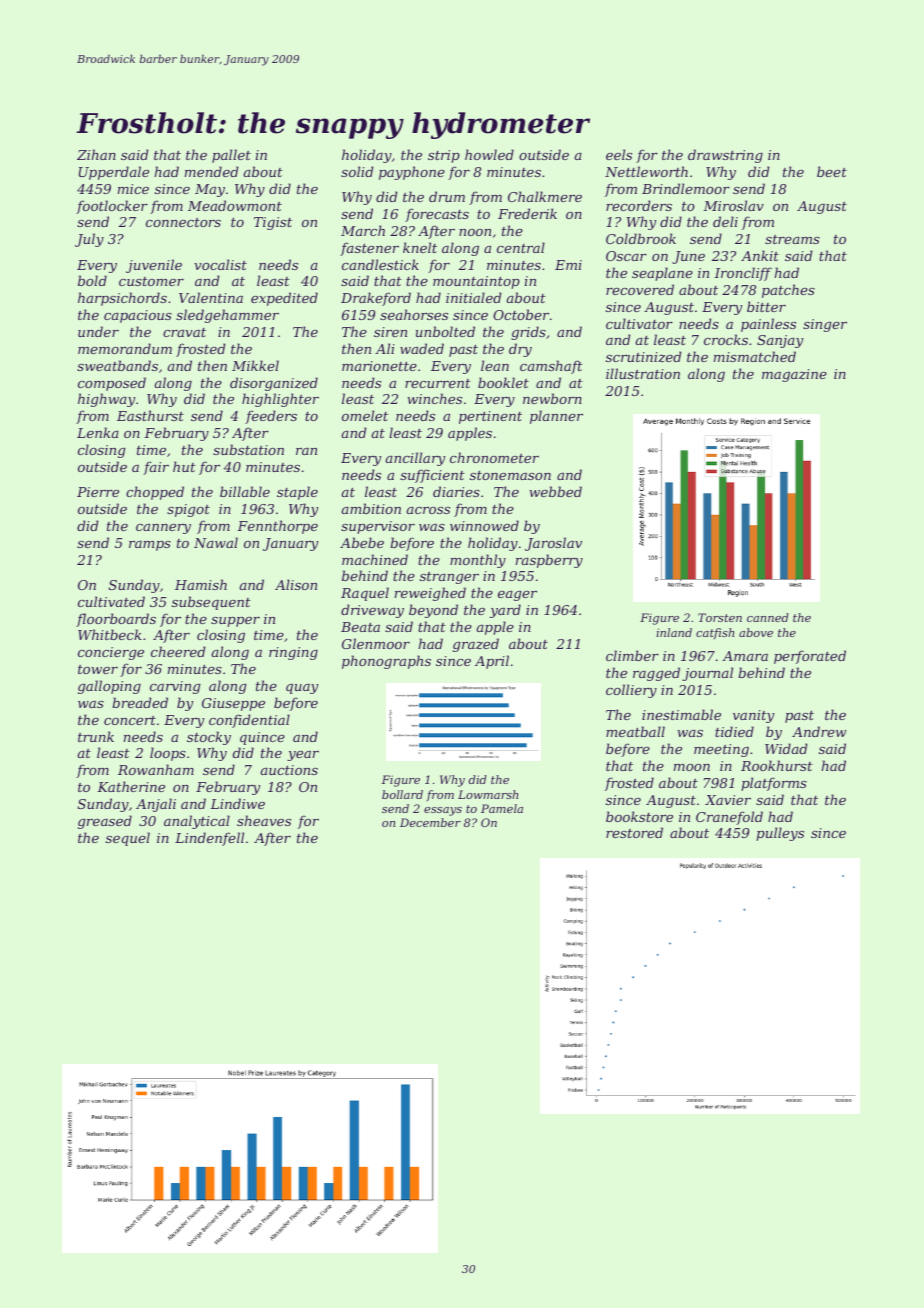  What do you see at coordinates (545, 196) in the page?
I see `Chalkmere` at bounding box center [545, 196].
